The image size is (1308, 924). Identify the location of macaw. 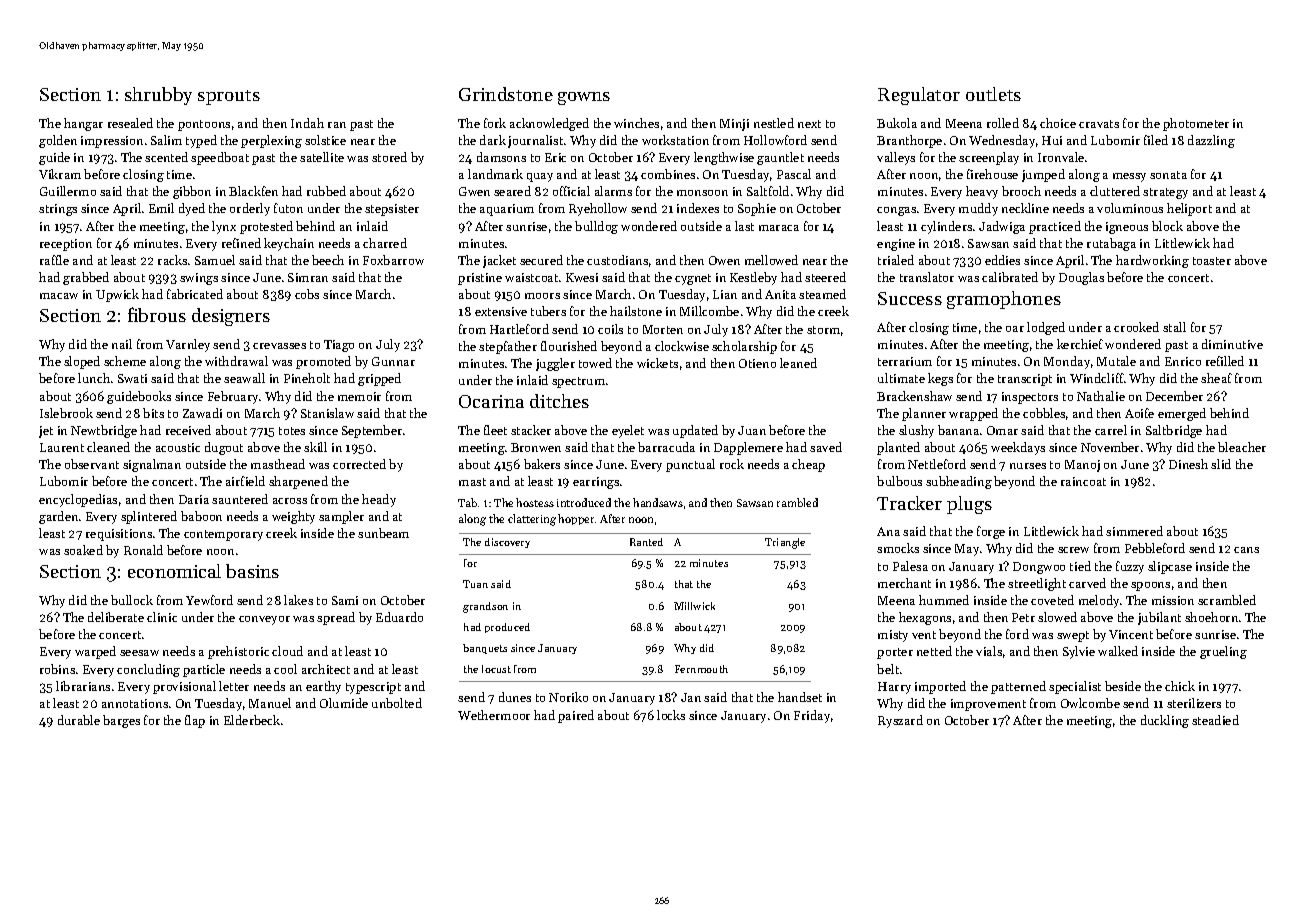
(59, 296).
